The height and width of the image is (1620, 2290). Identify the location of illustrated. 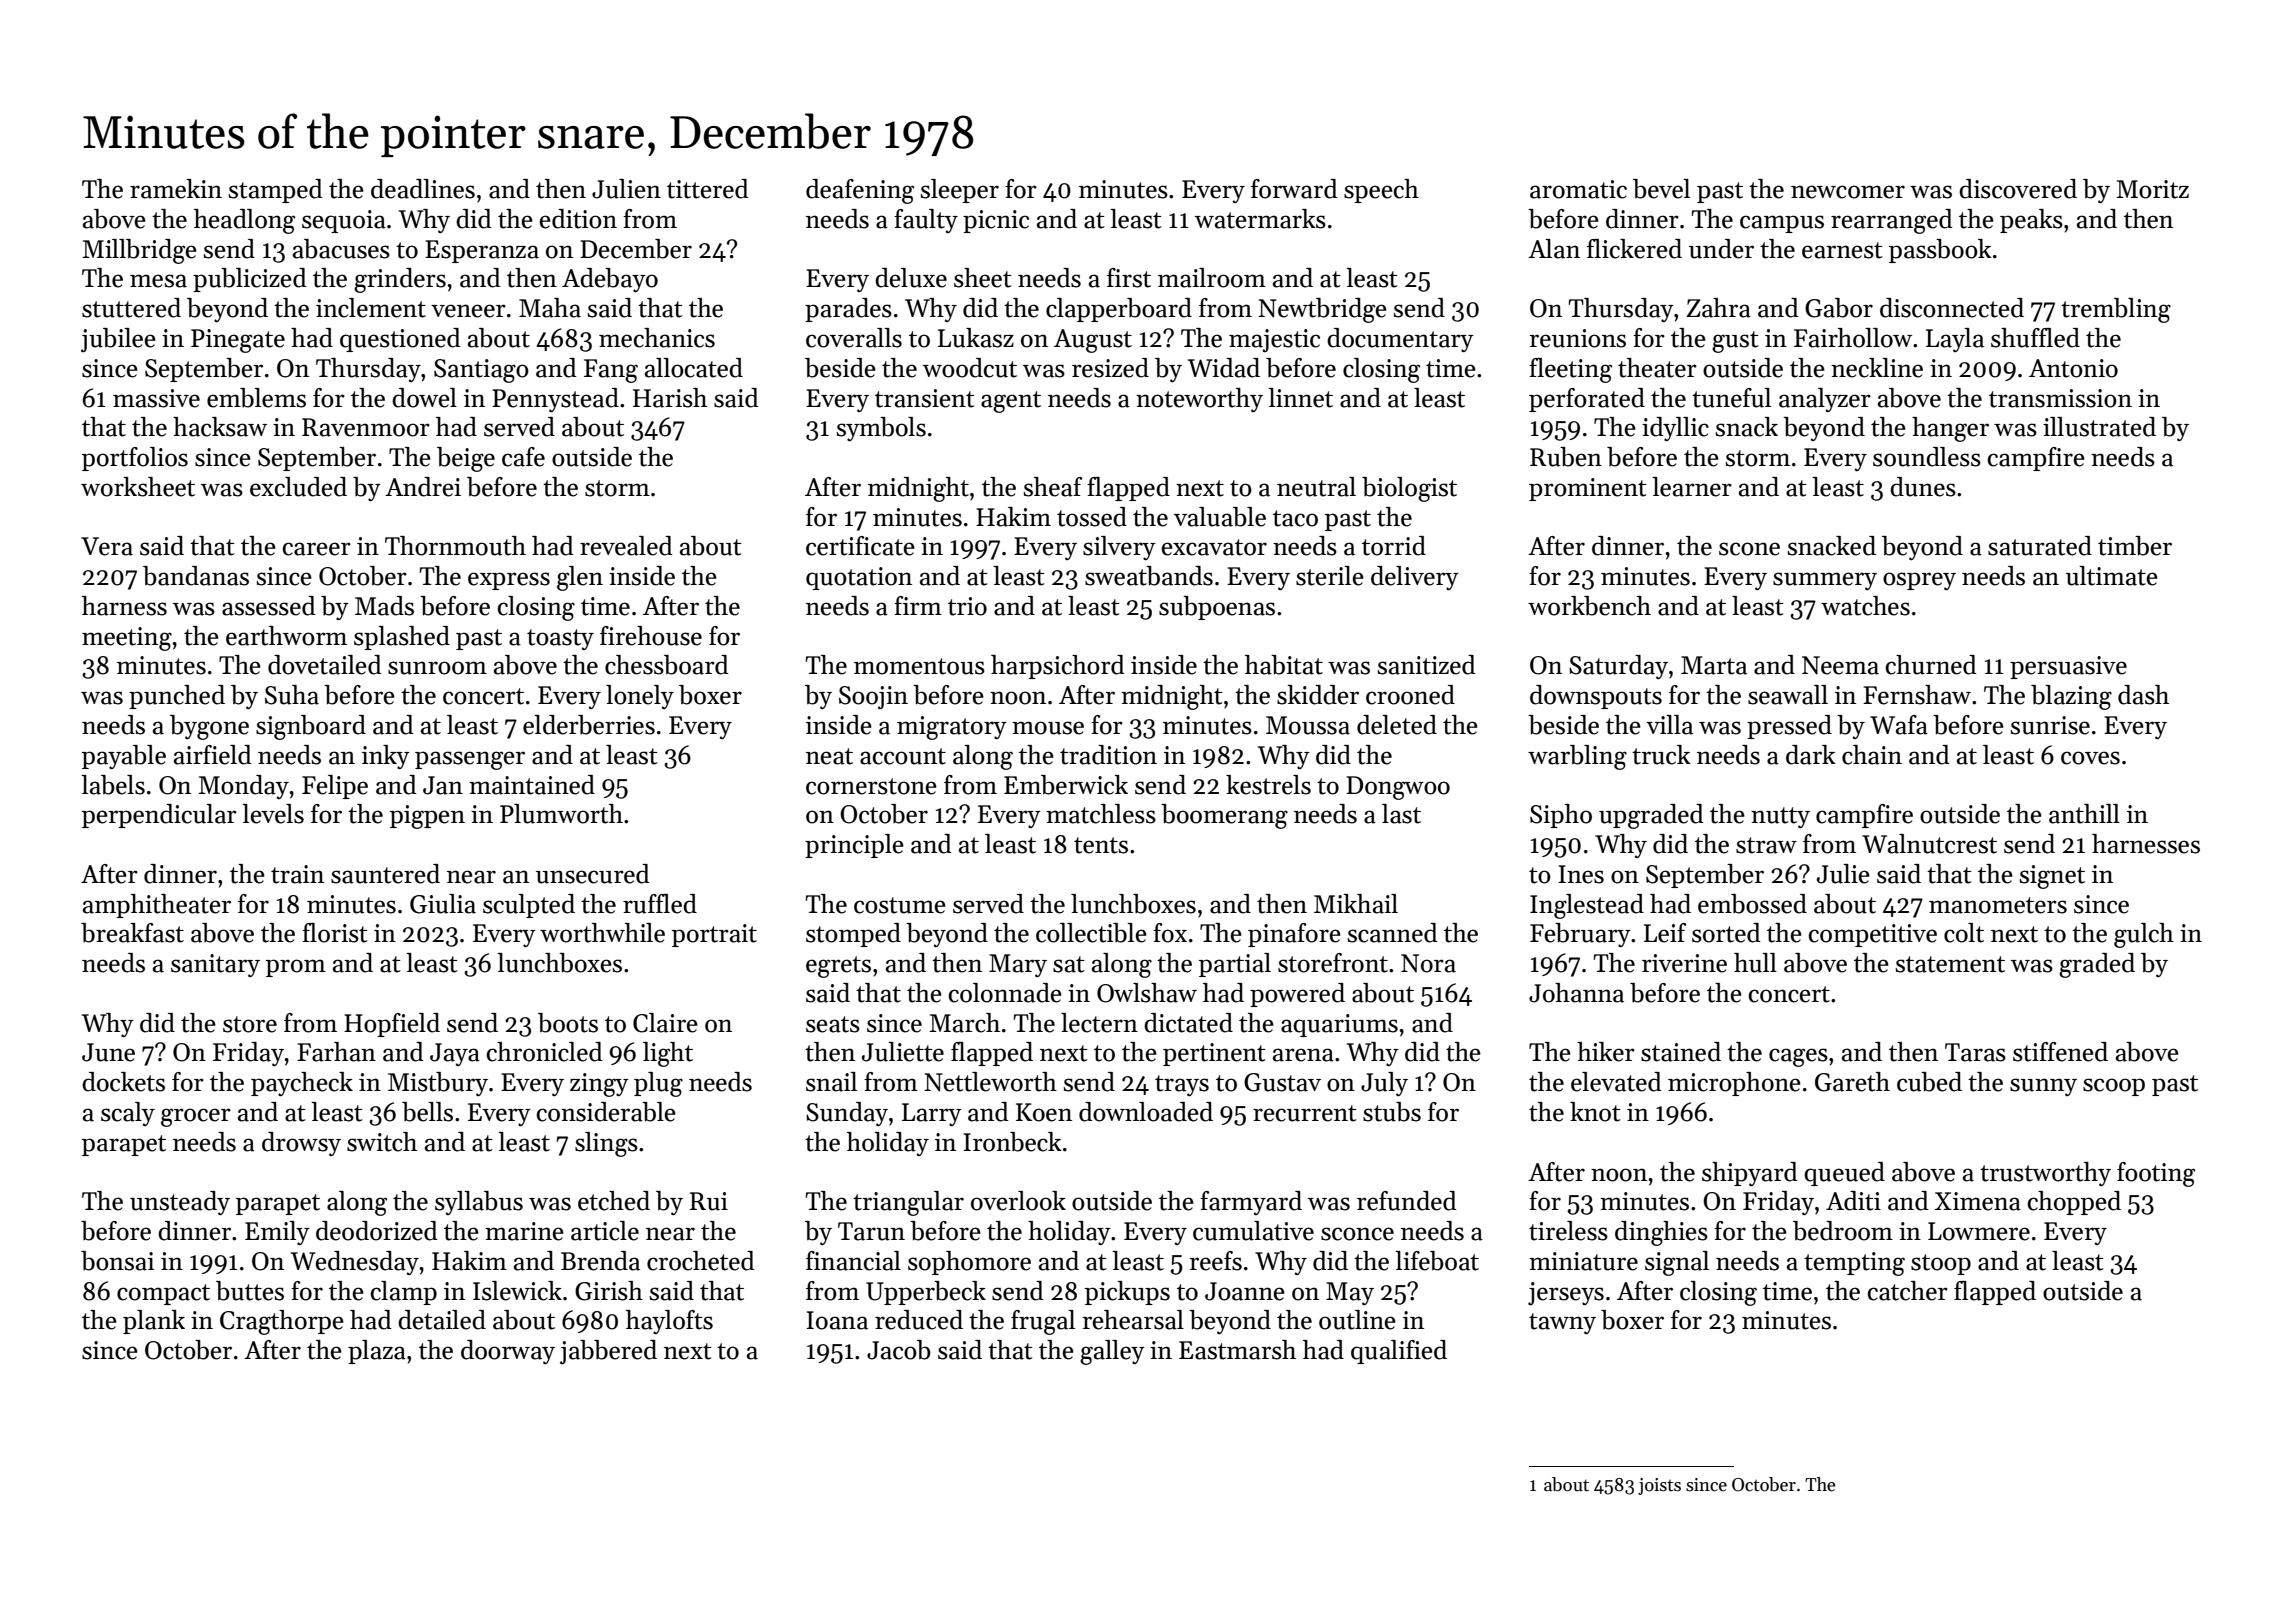
(2099, 427).
